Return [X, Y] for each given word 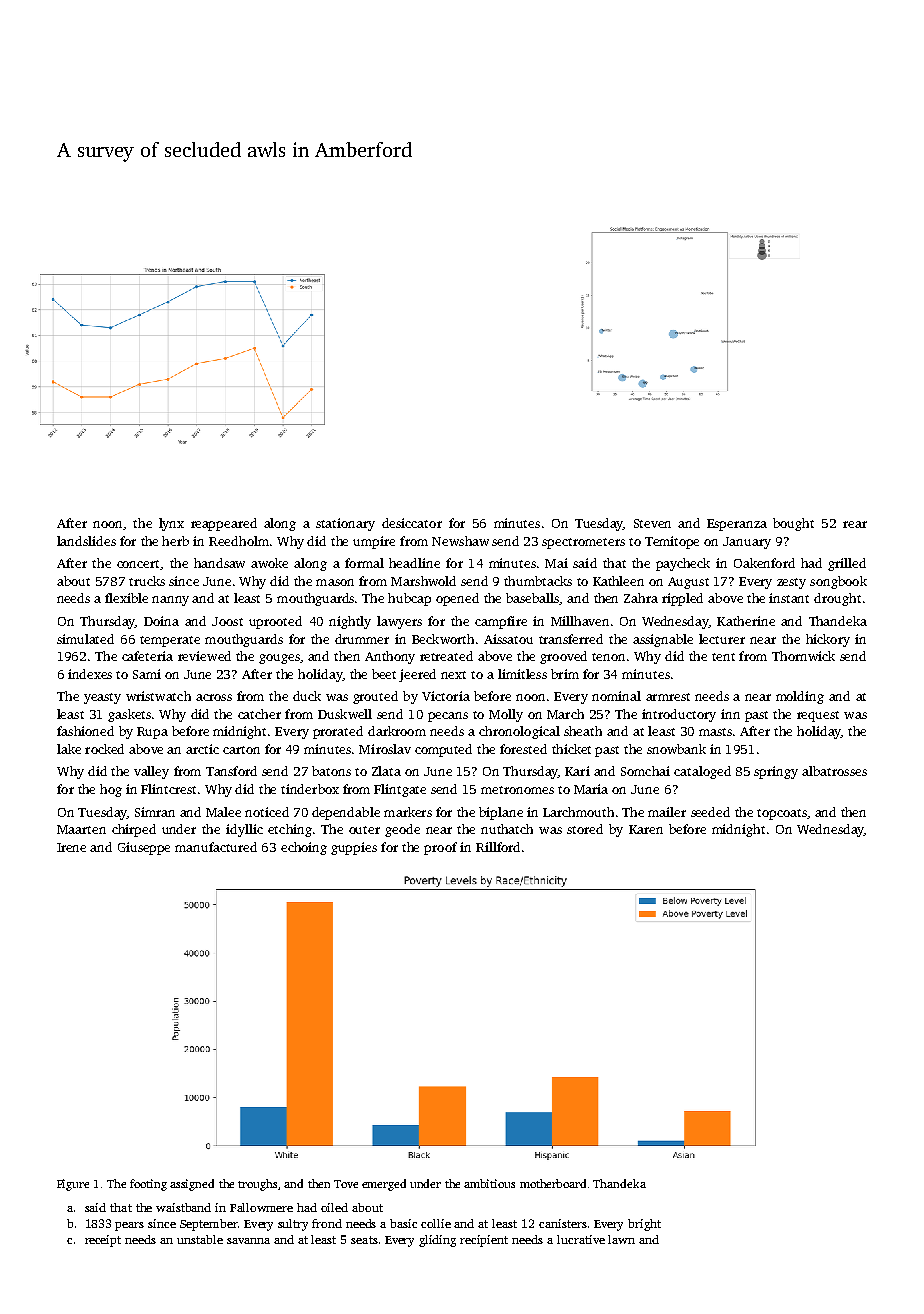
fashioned [85, 731]
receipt [103, 1241]
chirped [134, 830]
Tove [346, 1184]
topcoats [782, 814]
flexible [126, 598]
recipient [484, 1241]
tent [723, 657]
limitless [522, 674]
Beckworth [443, 639]
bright [644, 1225]
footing [148, 1185]
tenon [608, 657]
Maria [591, 789]
